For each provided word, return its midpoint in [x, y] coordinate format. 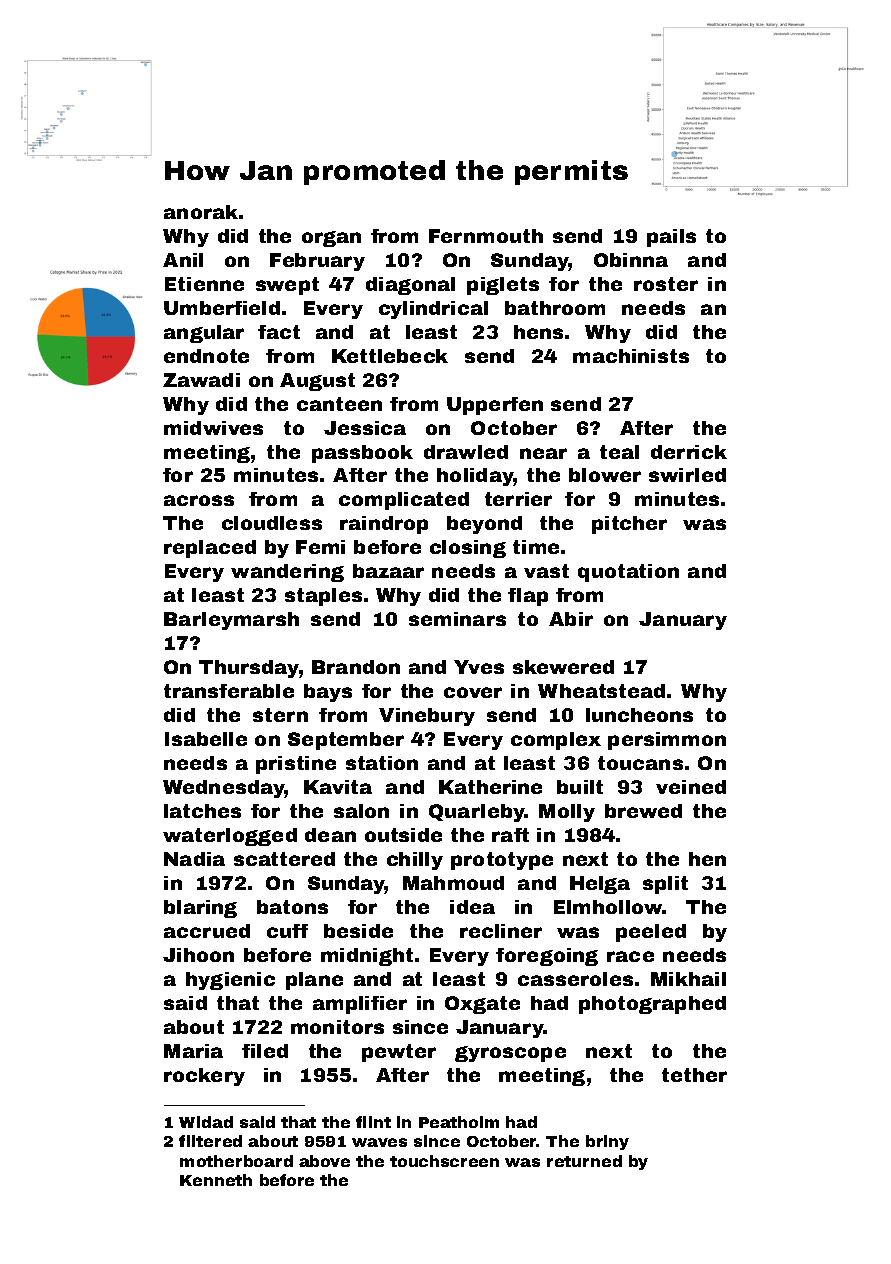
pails [671, 238]
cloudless [272, 523]
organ [331, 239]
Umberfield [222, 308]
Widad [206, 1122]
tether [694, 1075]
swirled [687, 475]
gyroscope [510, 1054]
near [543, 453]
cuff [287, 931]
